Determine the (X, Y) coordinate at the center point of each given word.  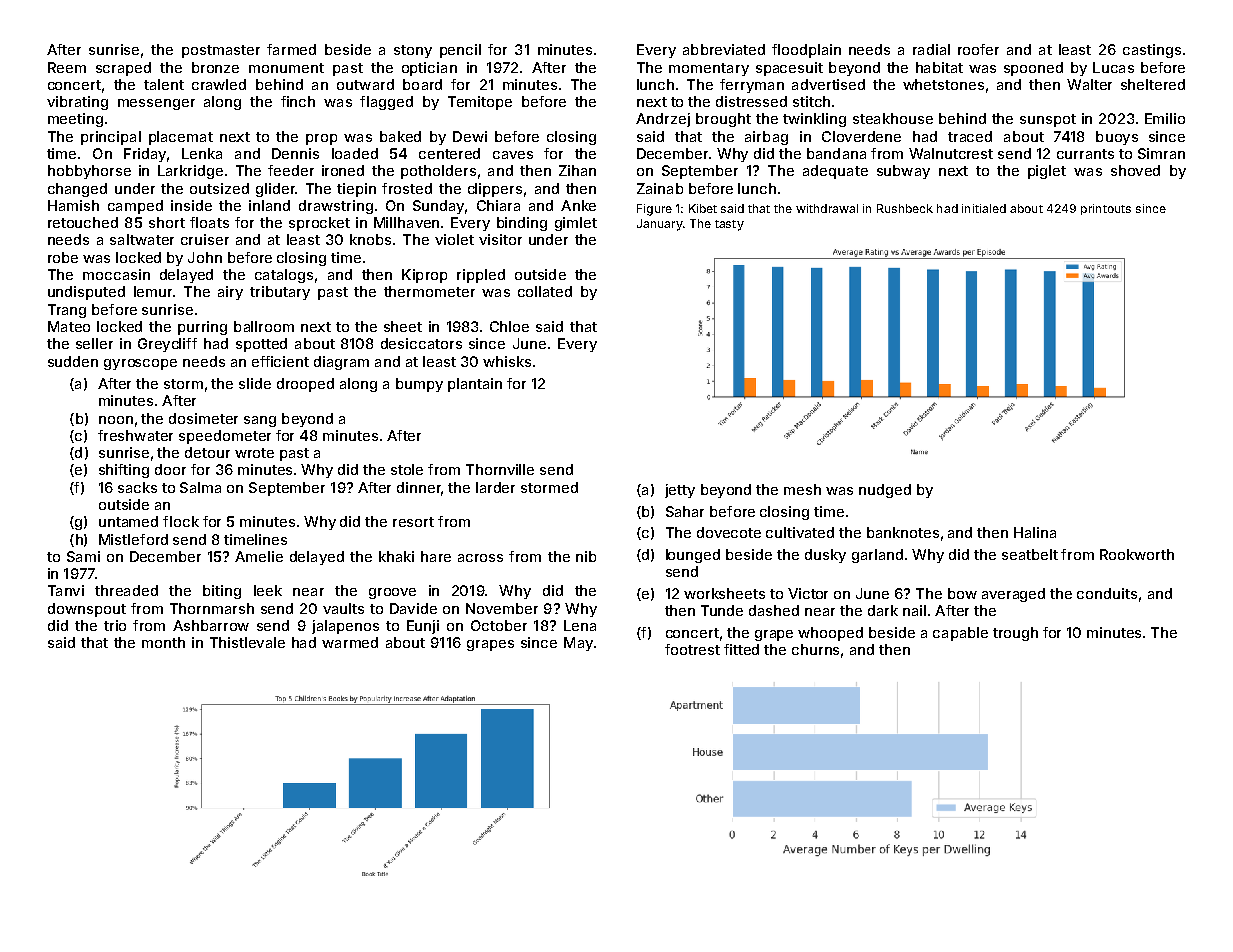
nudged (885, 491)
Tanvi (66, 590)
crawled (219, 84)
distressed (751, 101)
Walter (1089, 84)
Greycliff (167, 345)
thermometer (429, 291)
